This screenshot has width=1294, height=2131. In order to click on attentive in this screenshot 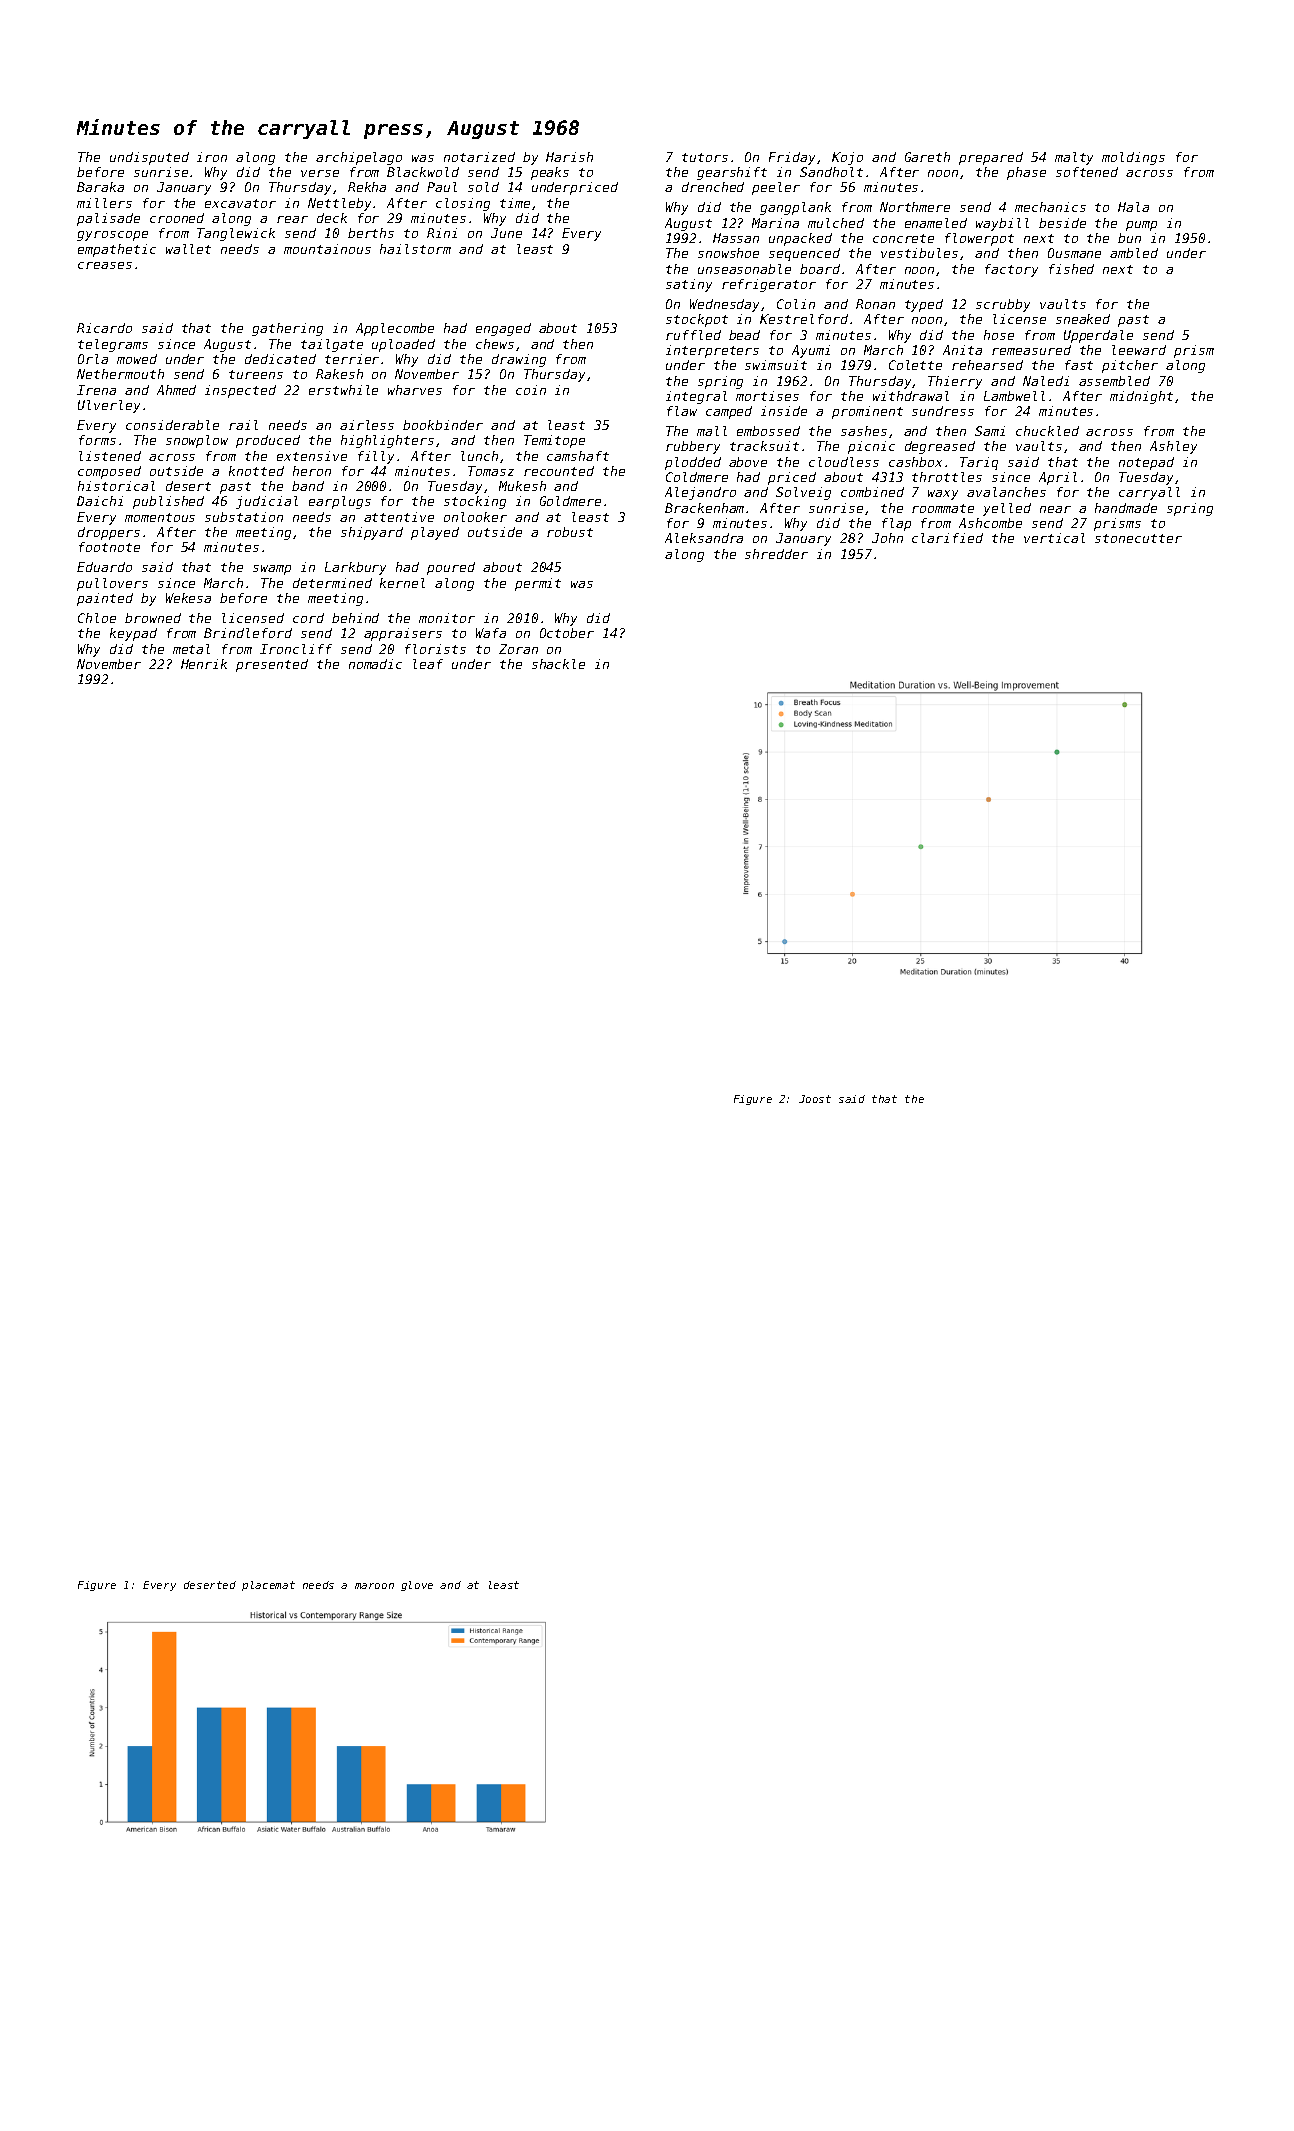, I will do `click(399, 517)`.
